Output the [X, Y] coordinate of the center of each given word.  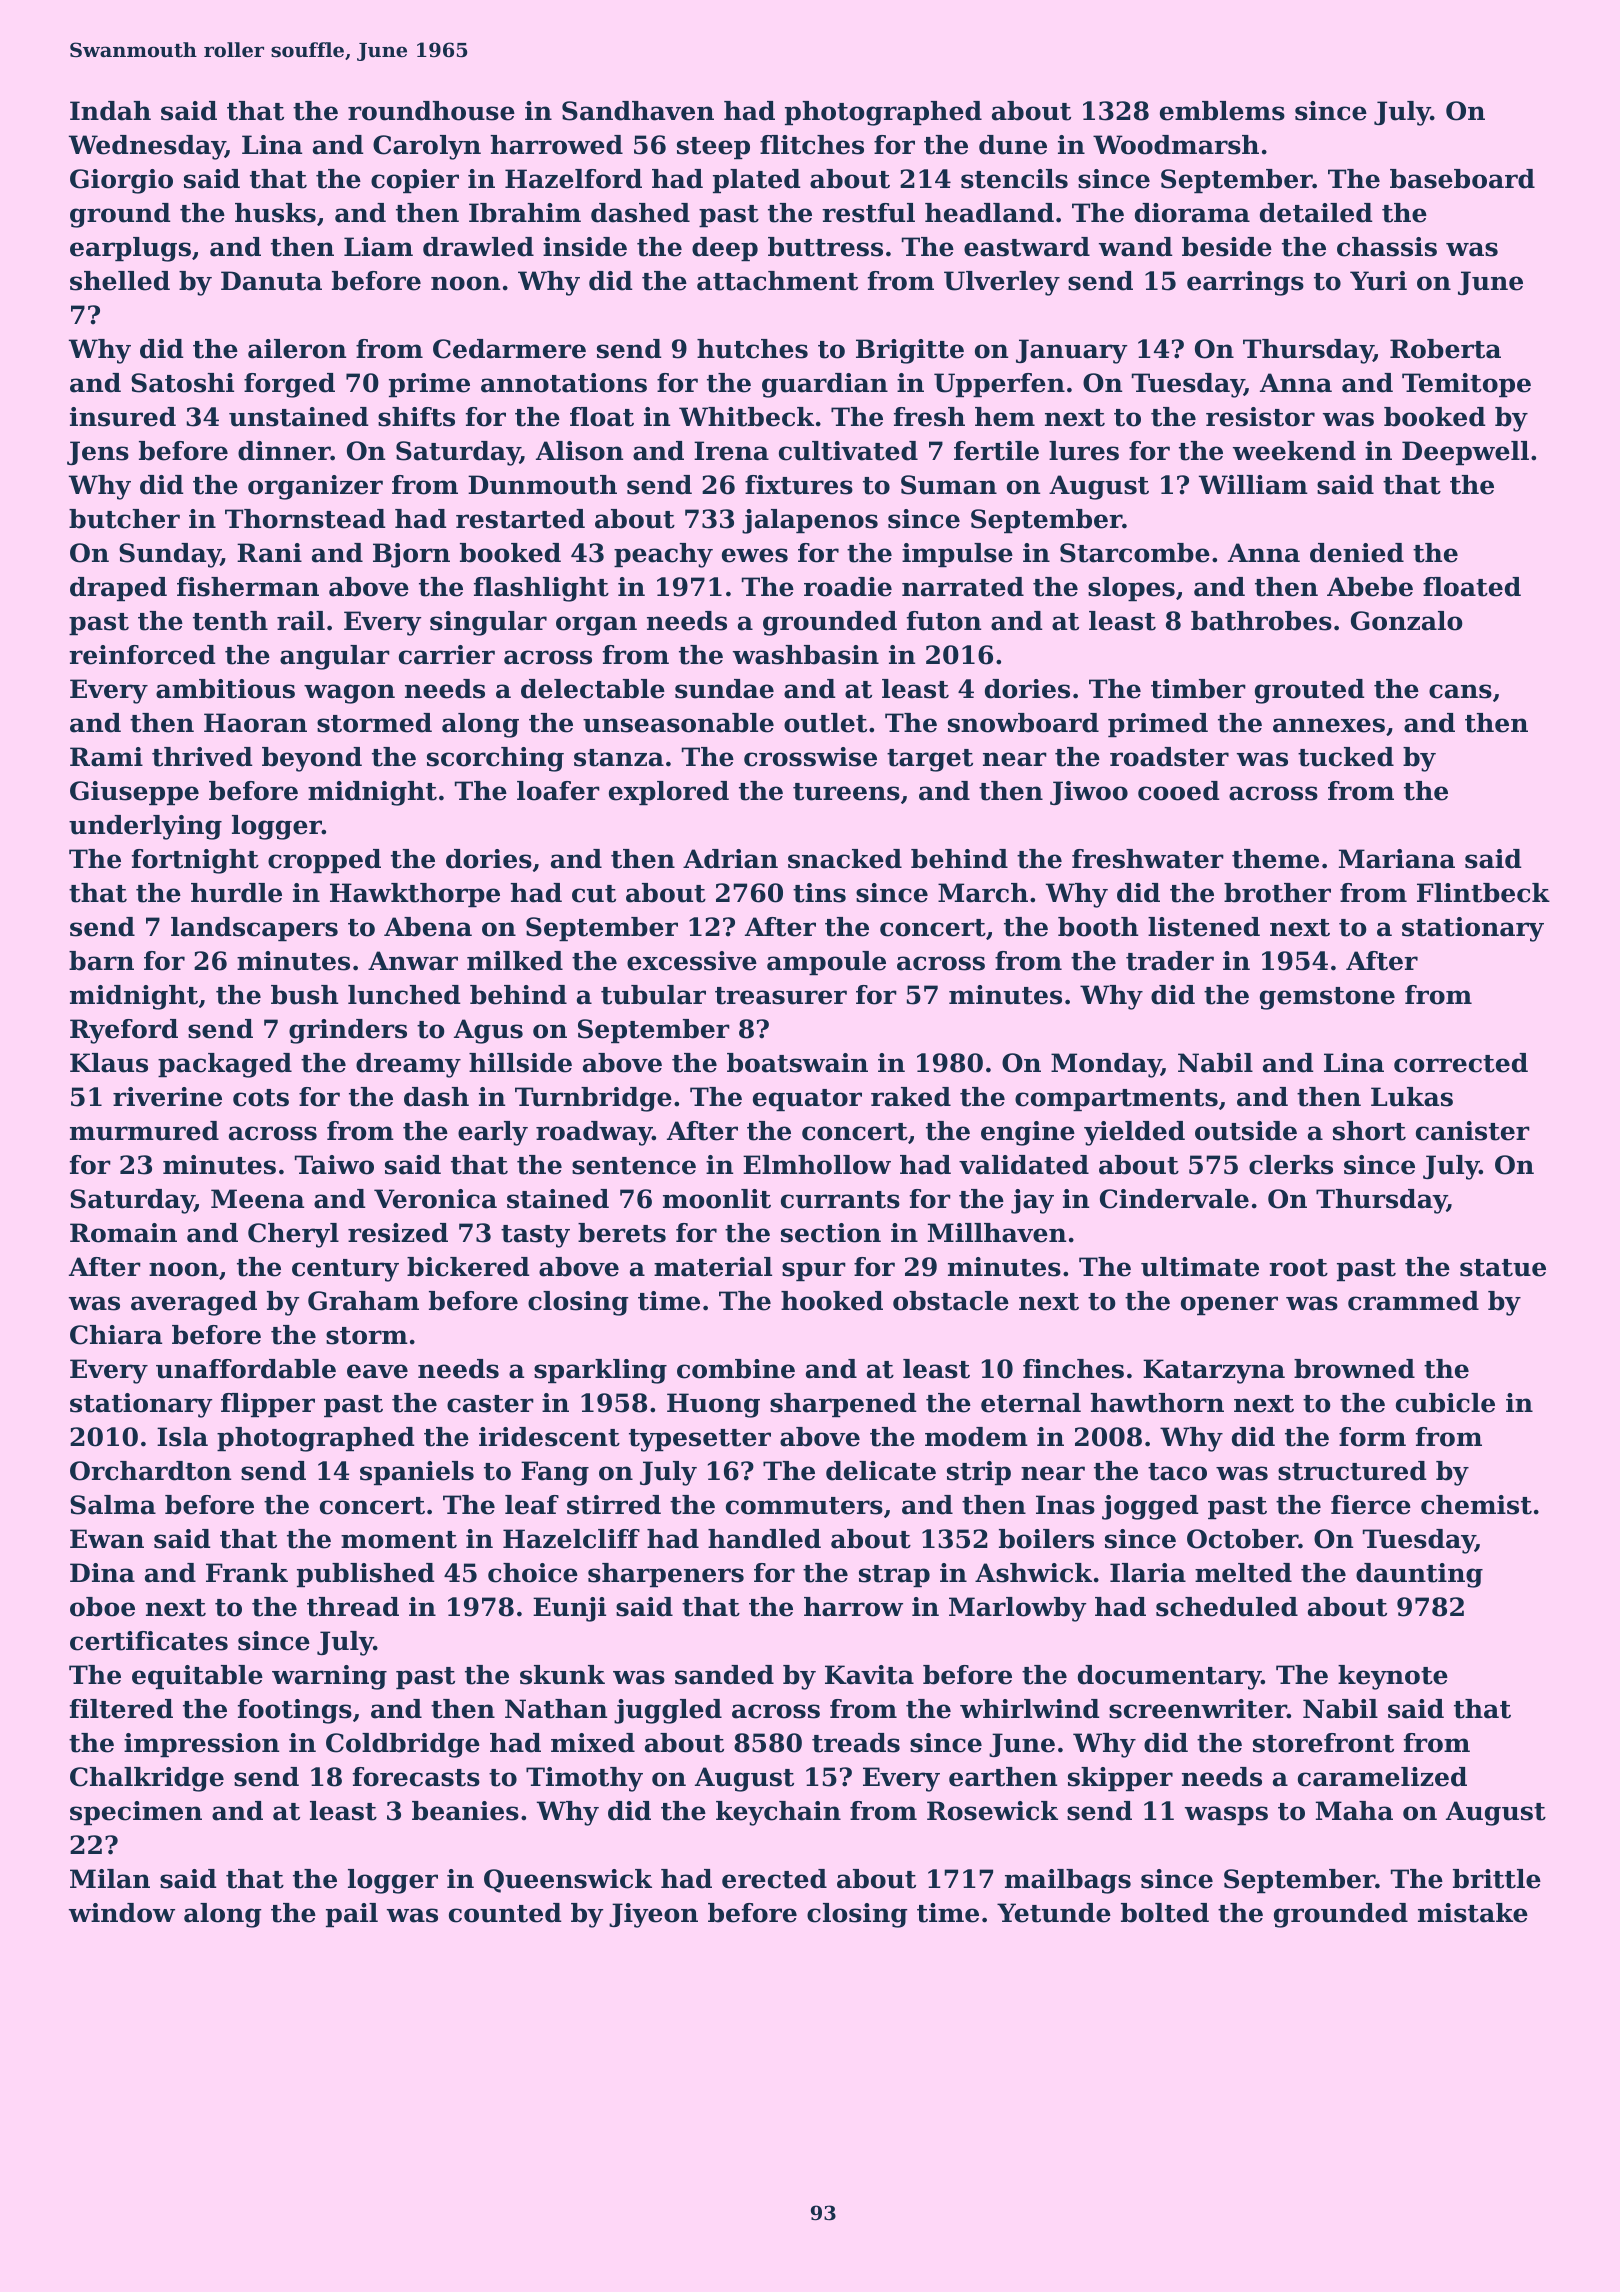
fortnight [195, 861]
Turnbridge [593, 1099]
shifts [416, 417]
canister [1473, 1131]
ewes [755, 555]
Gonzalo [1407, 621]
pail [352, 1915]
